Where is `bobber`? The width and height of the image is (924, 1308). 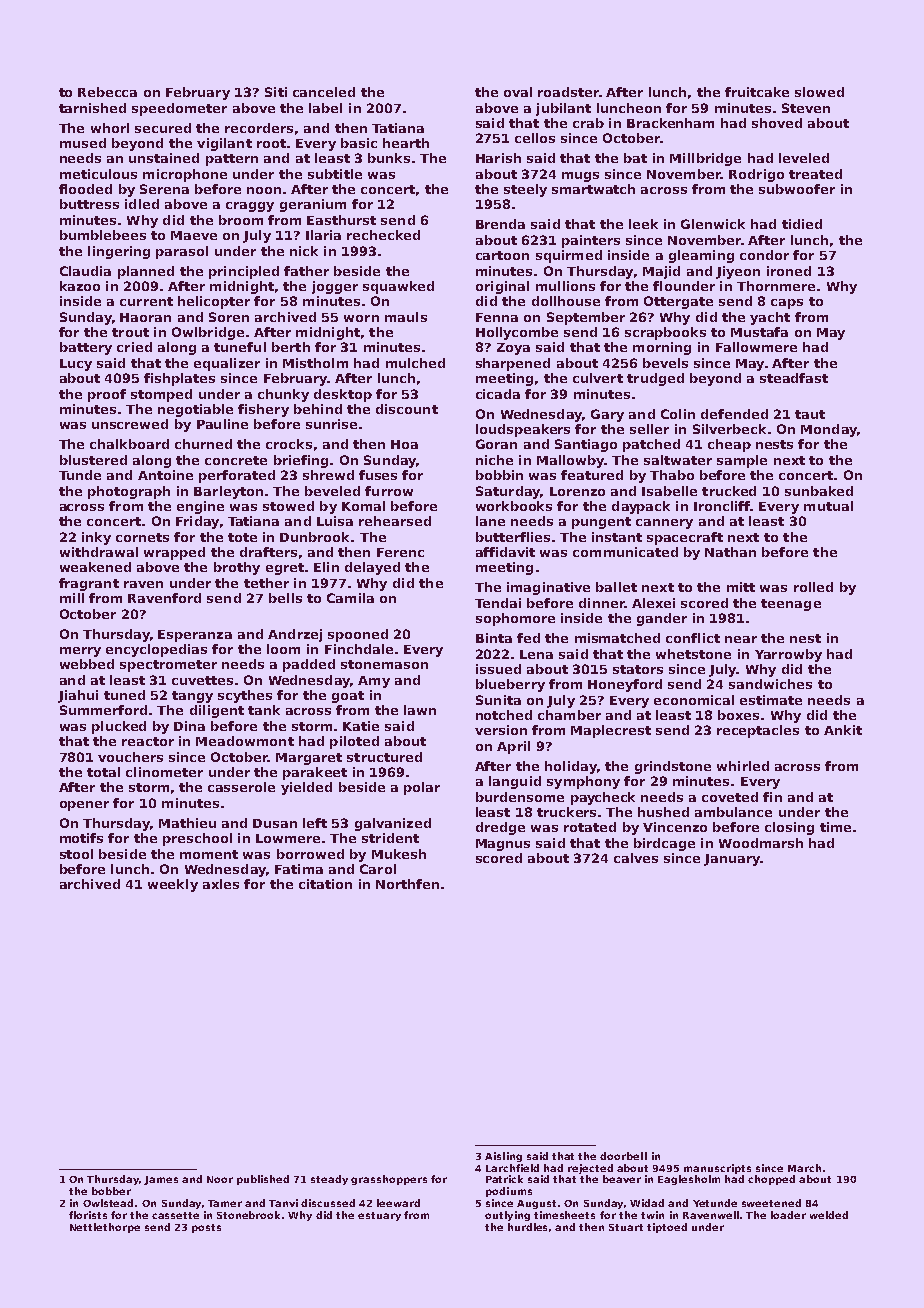 bobber is located at coordinates (111, 1191).
